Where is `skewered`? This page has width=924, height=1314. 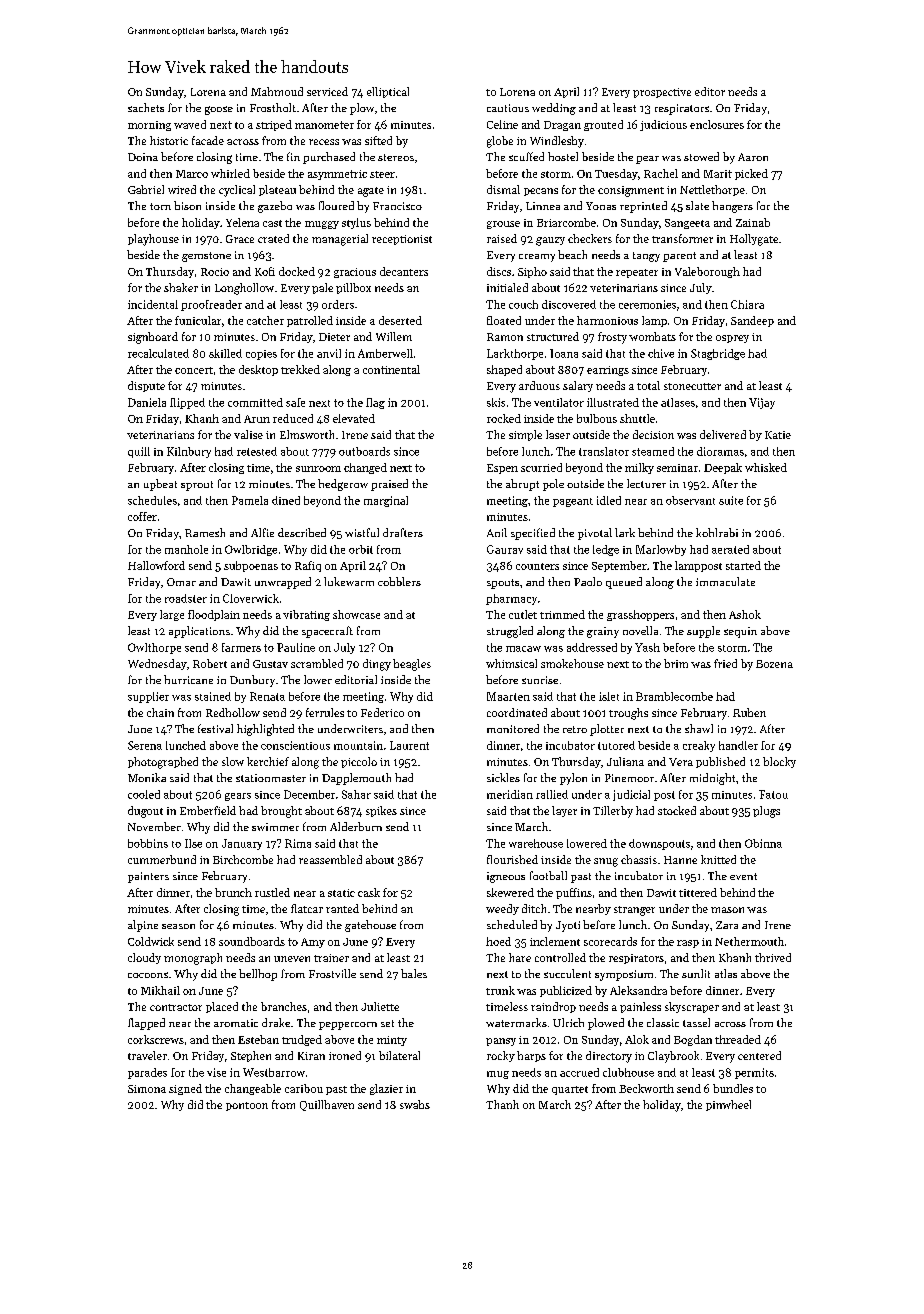 skewered is located at coordinates (510, 892).
